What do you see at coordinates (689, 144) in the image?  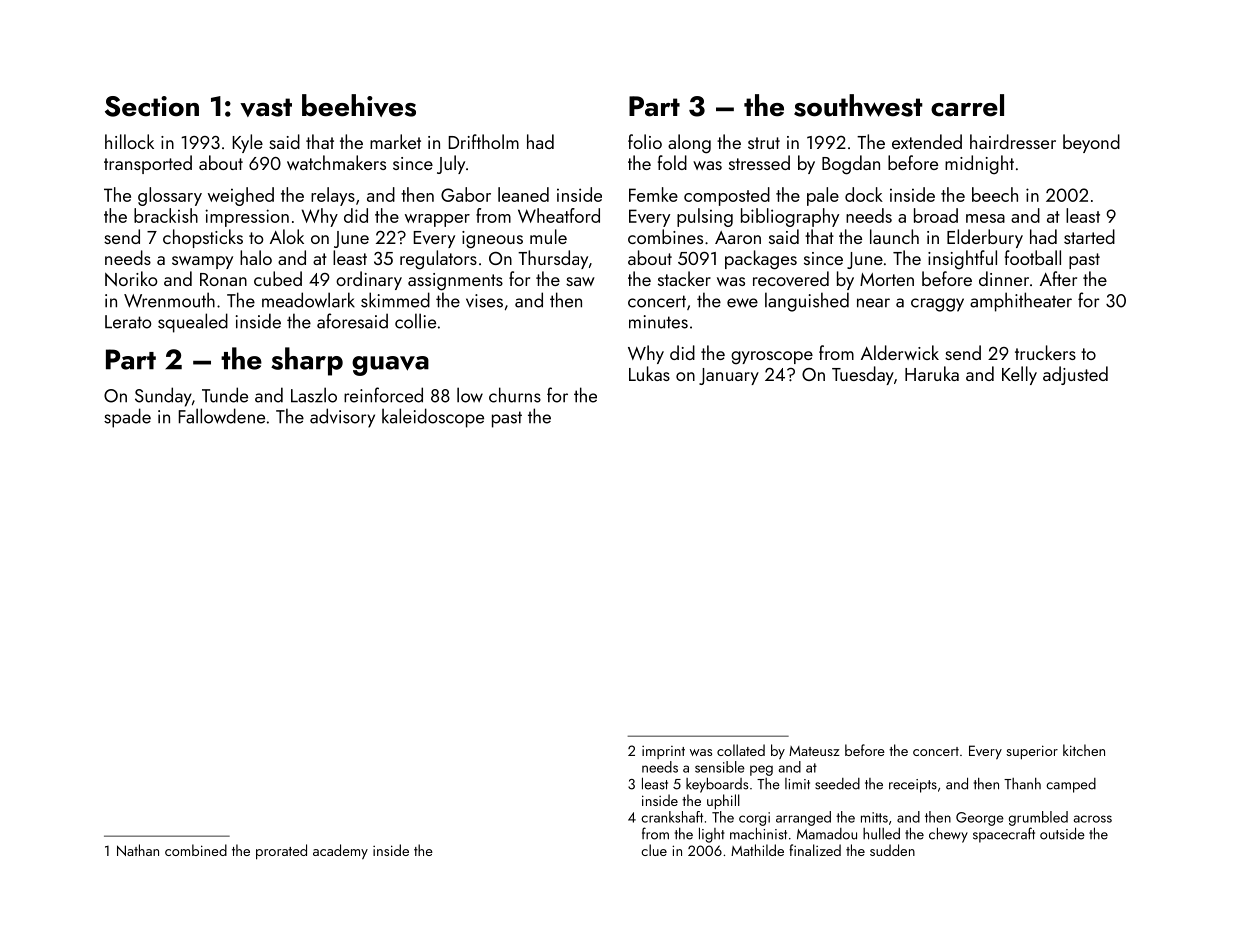 I see `along` at bounding box center [689, 144].
